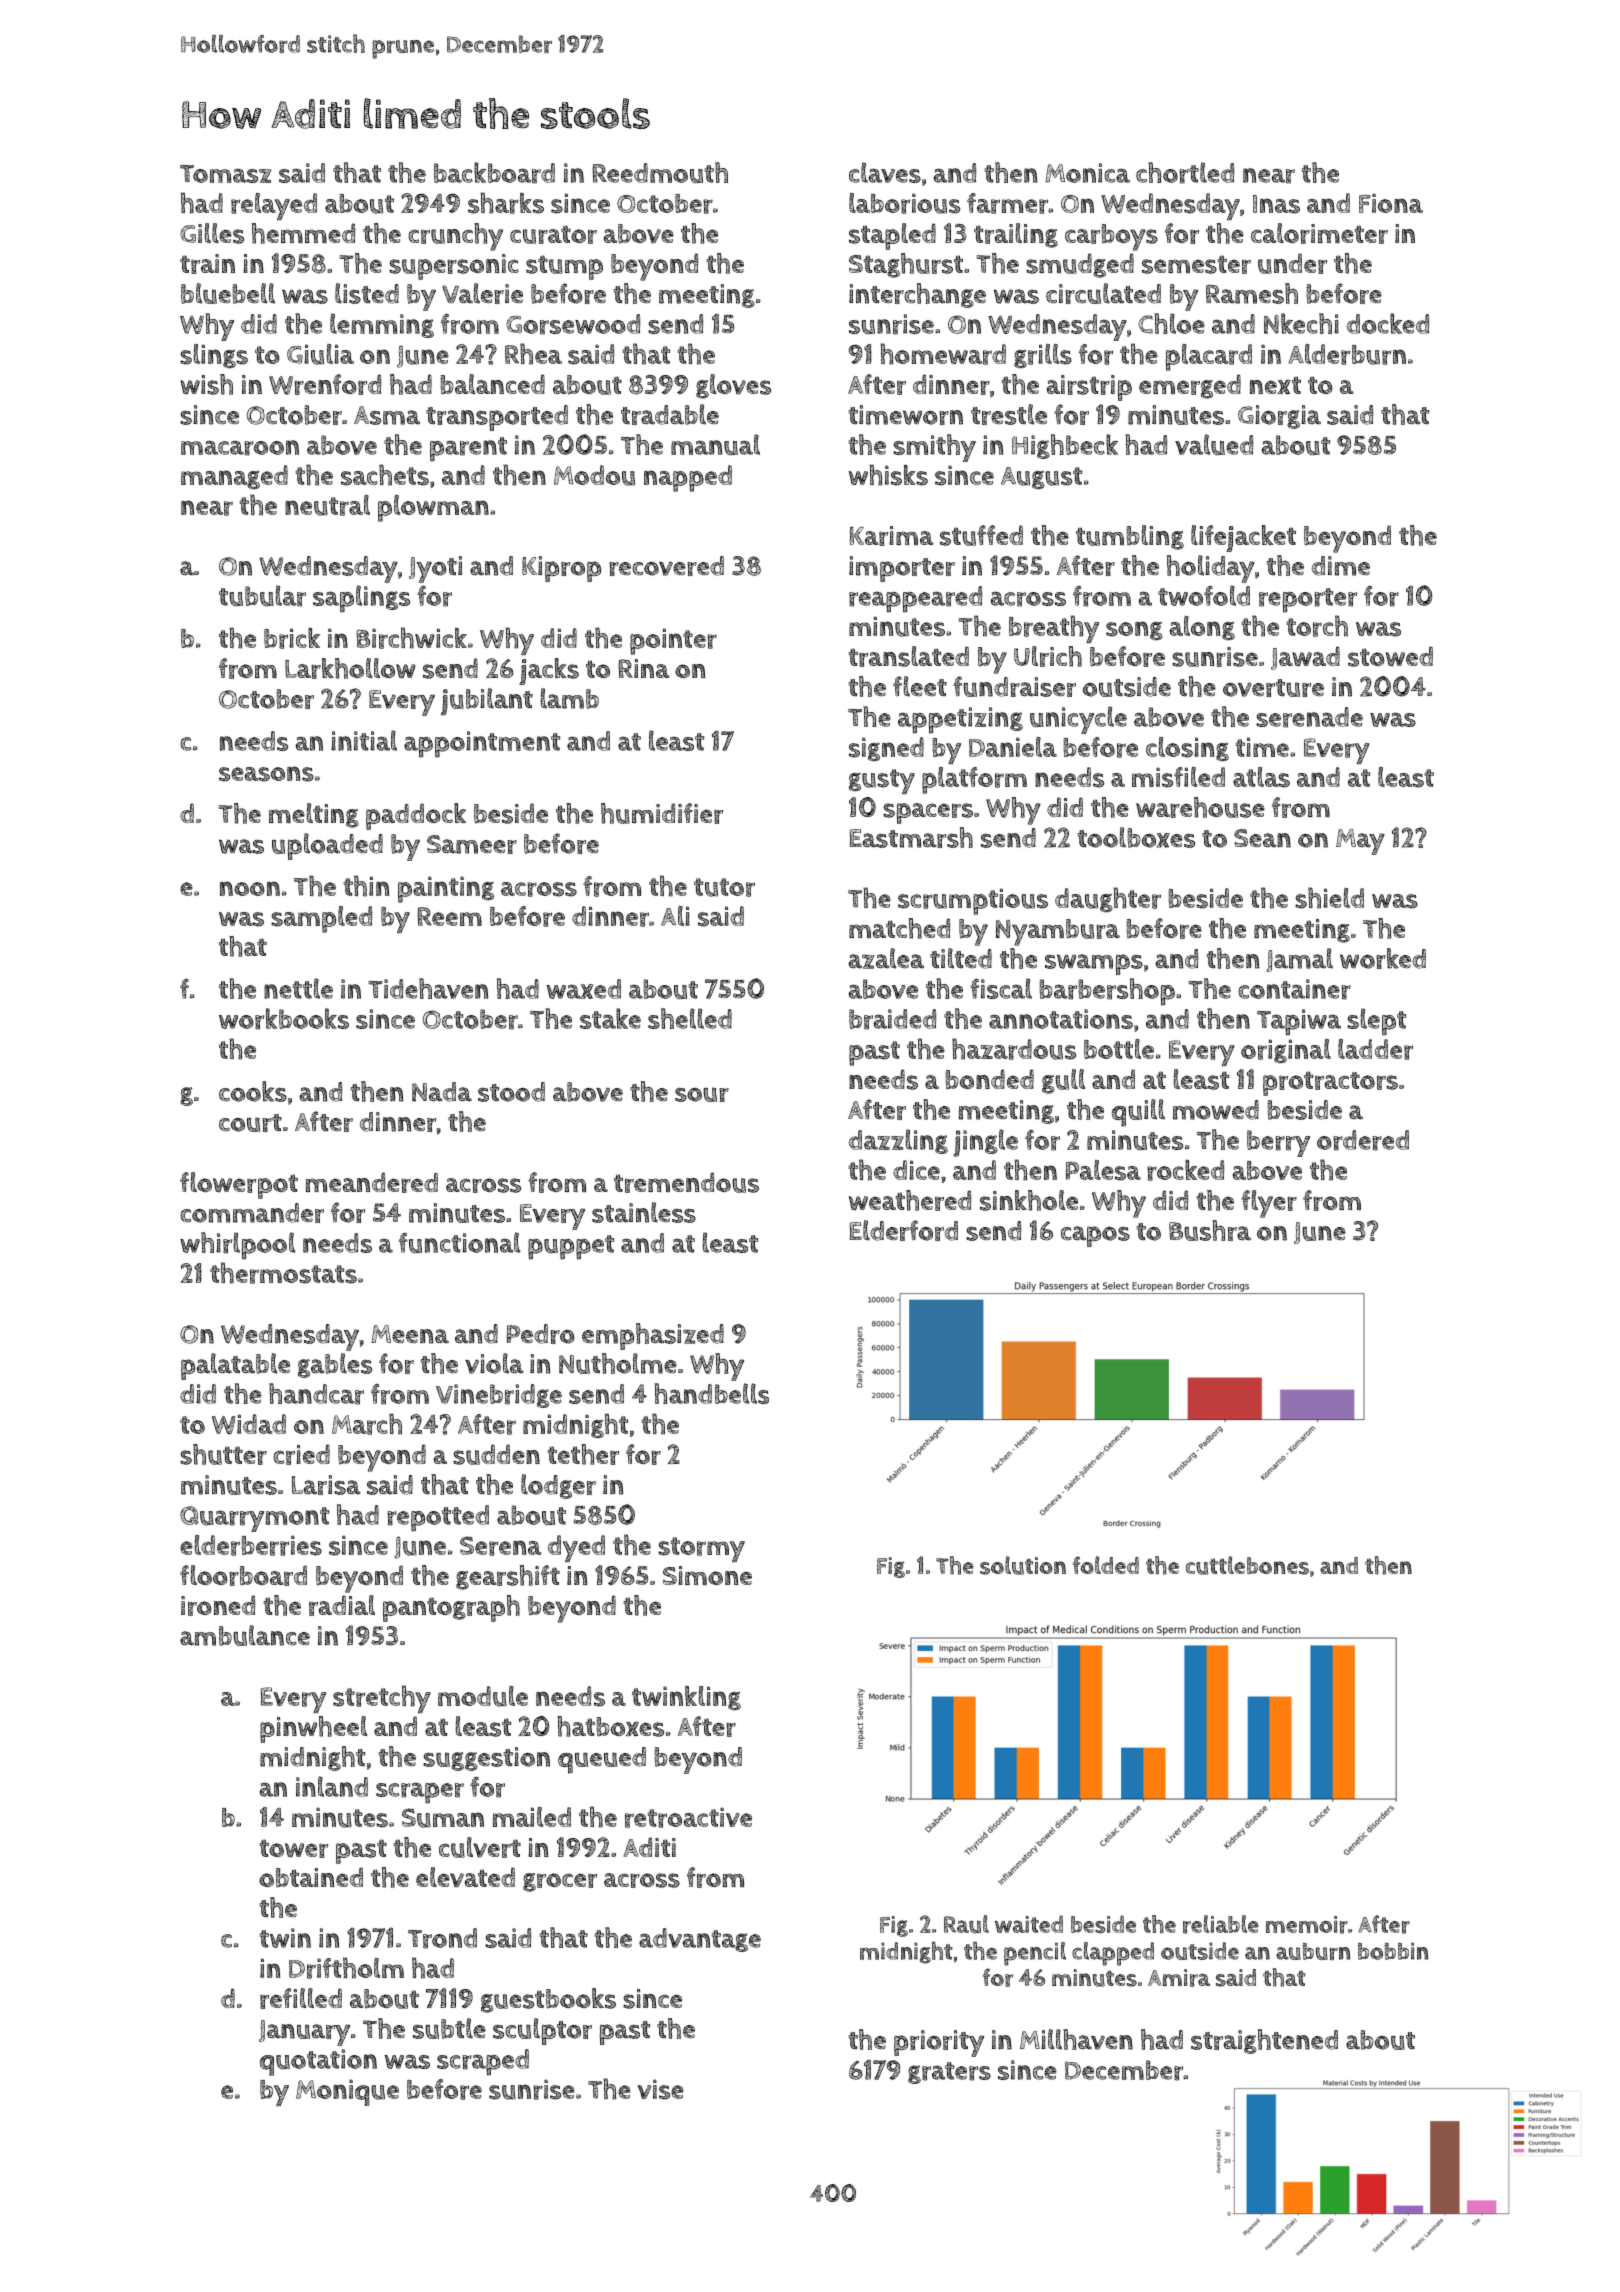  I want to click on chortled, so click(1185, 173).
